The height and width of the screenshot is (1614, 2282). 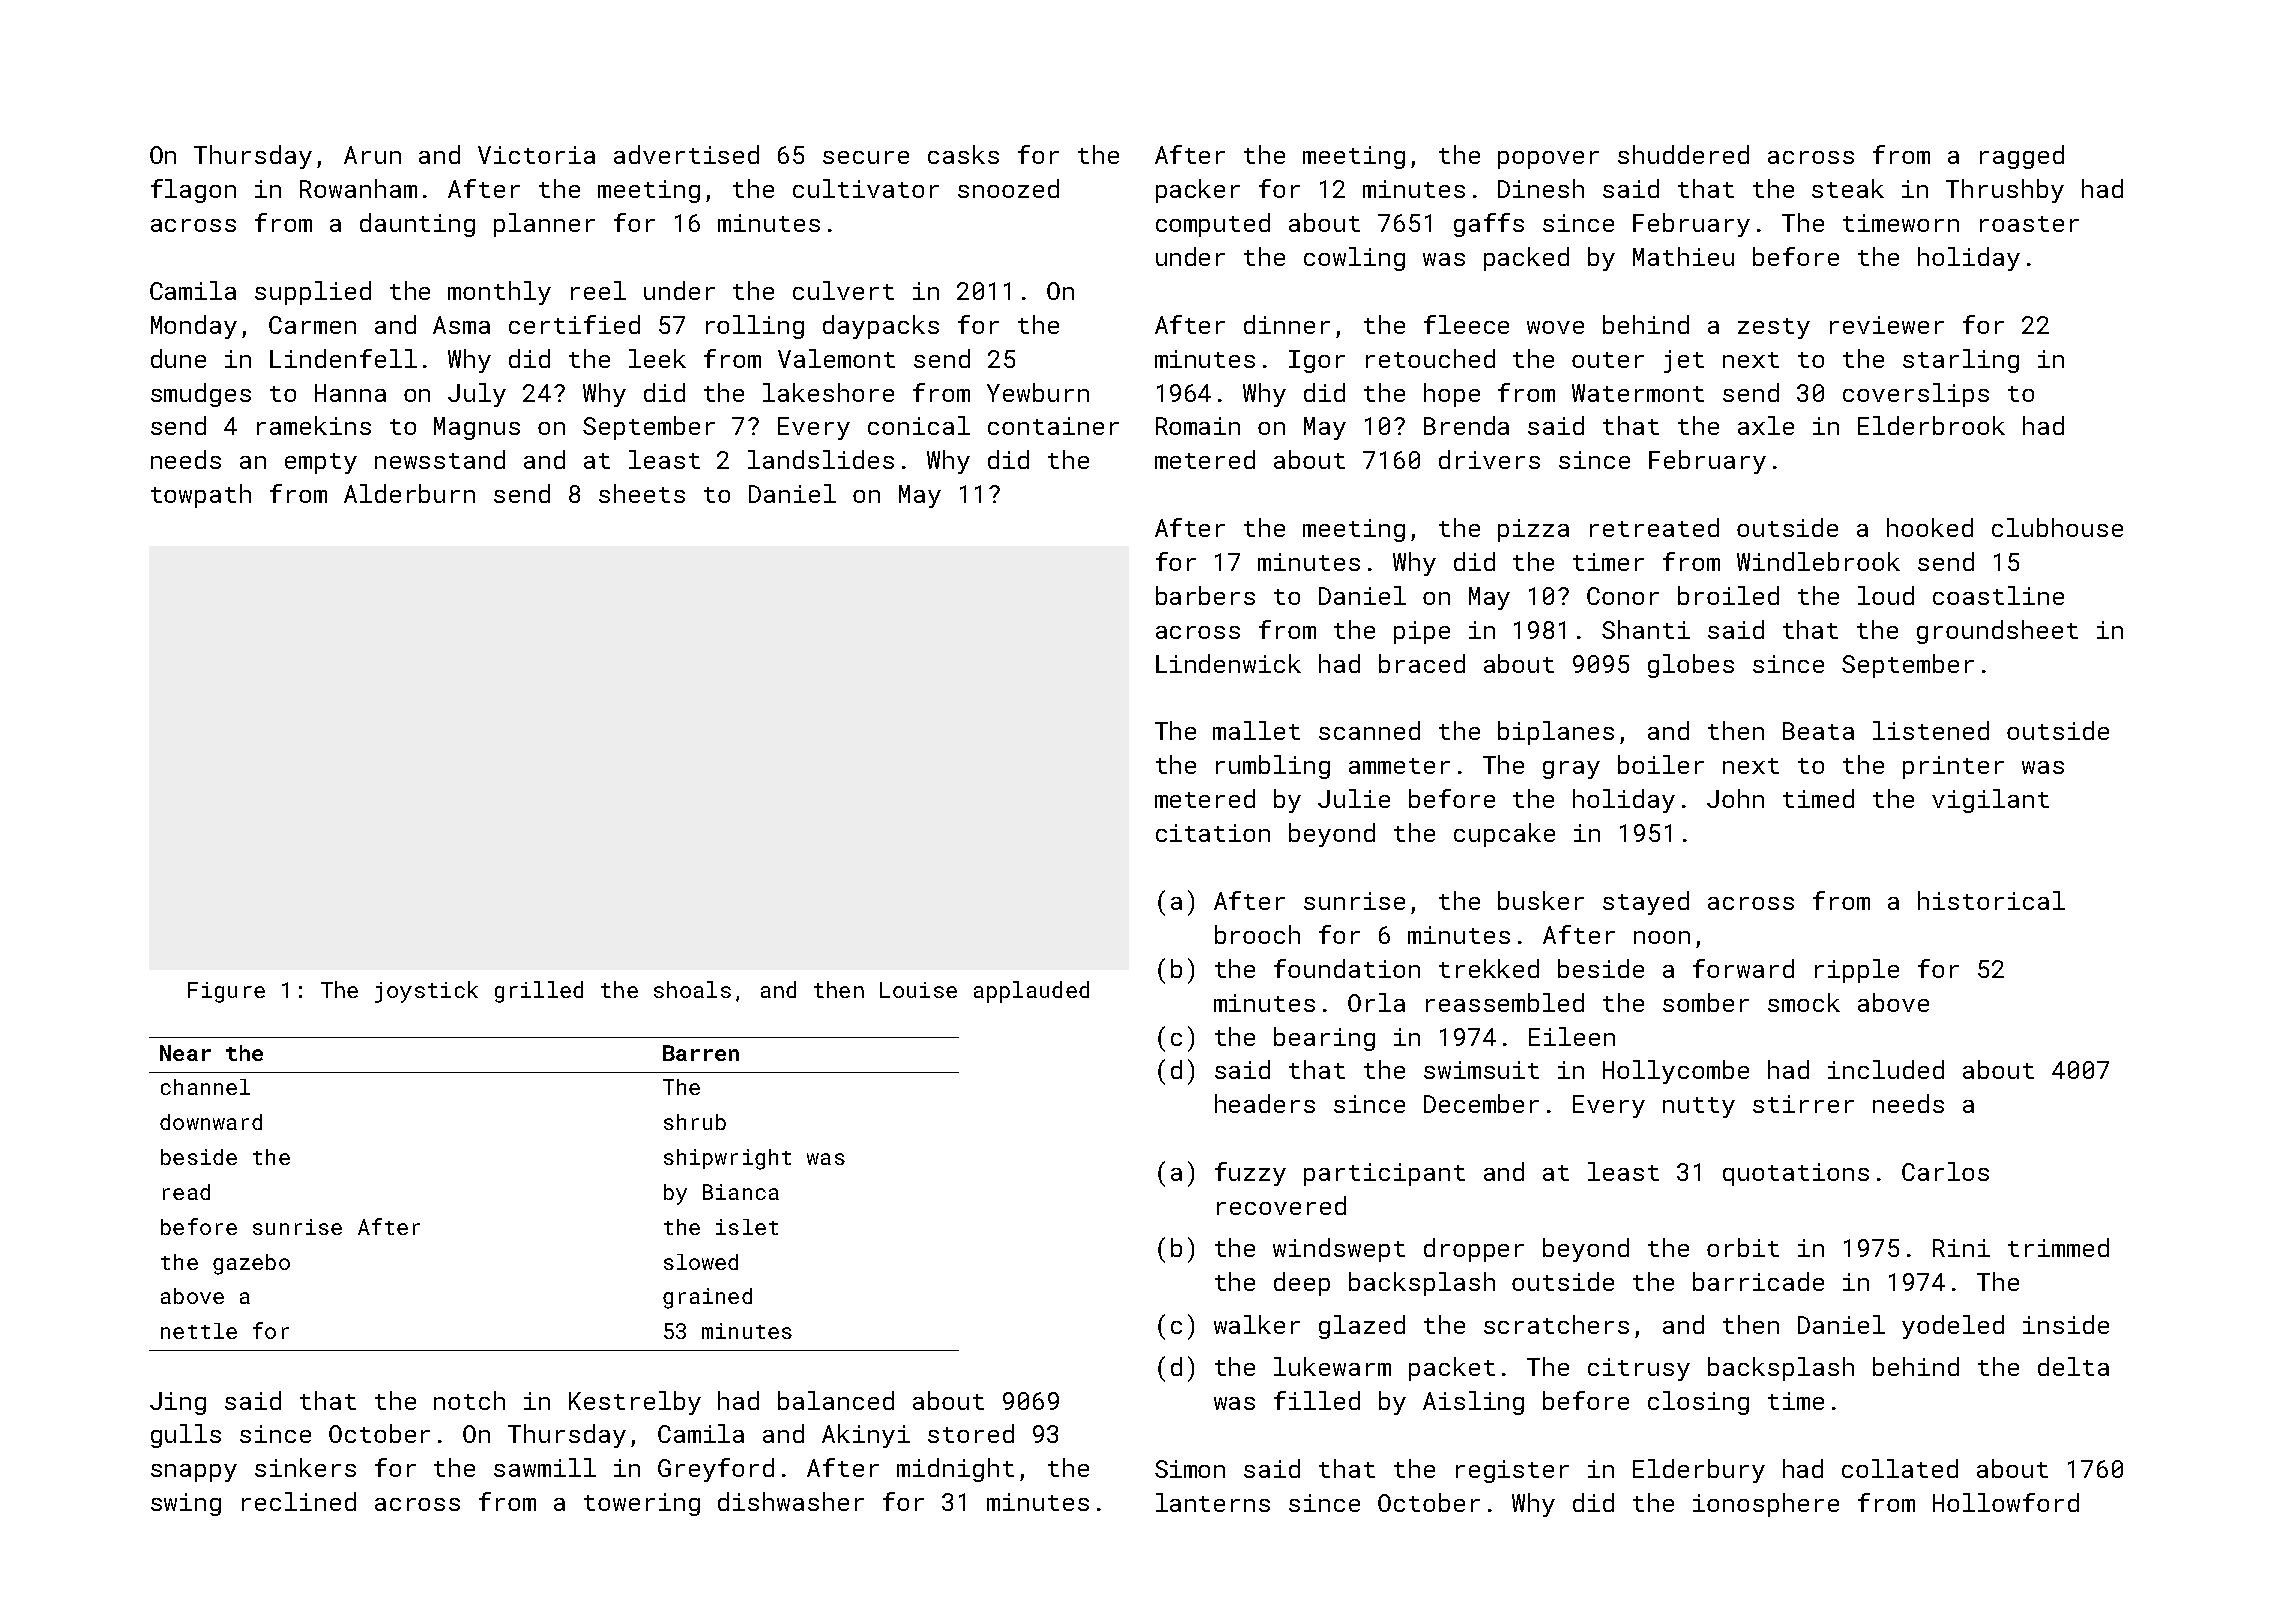 What do you see at coordinates (372, 155) in the screenshot?
I see `Arun` at bounding box center [372, 155].
